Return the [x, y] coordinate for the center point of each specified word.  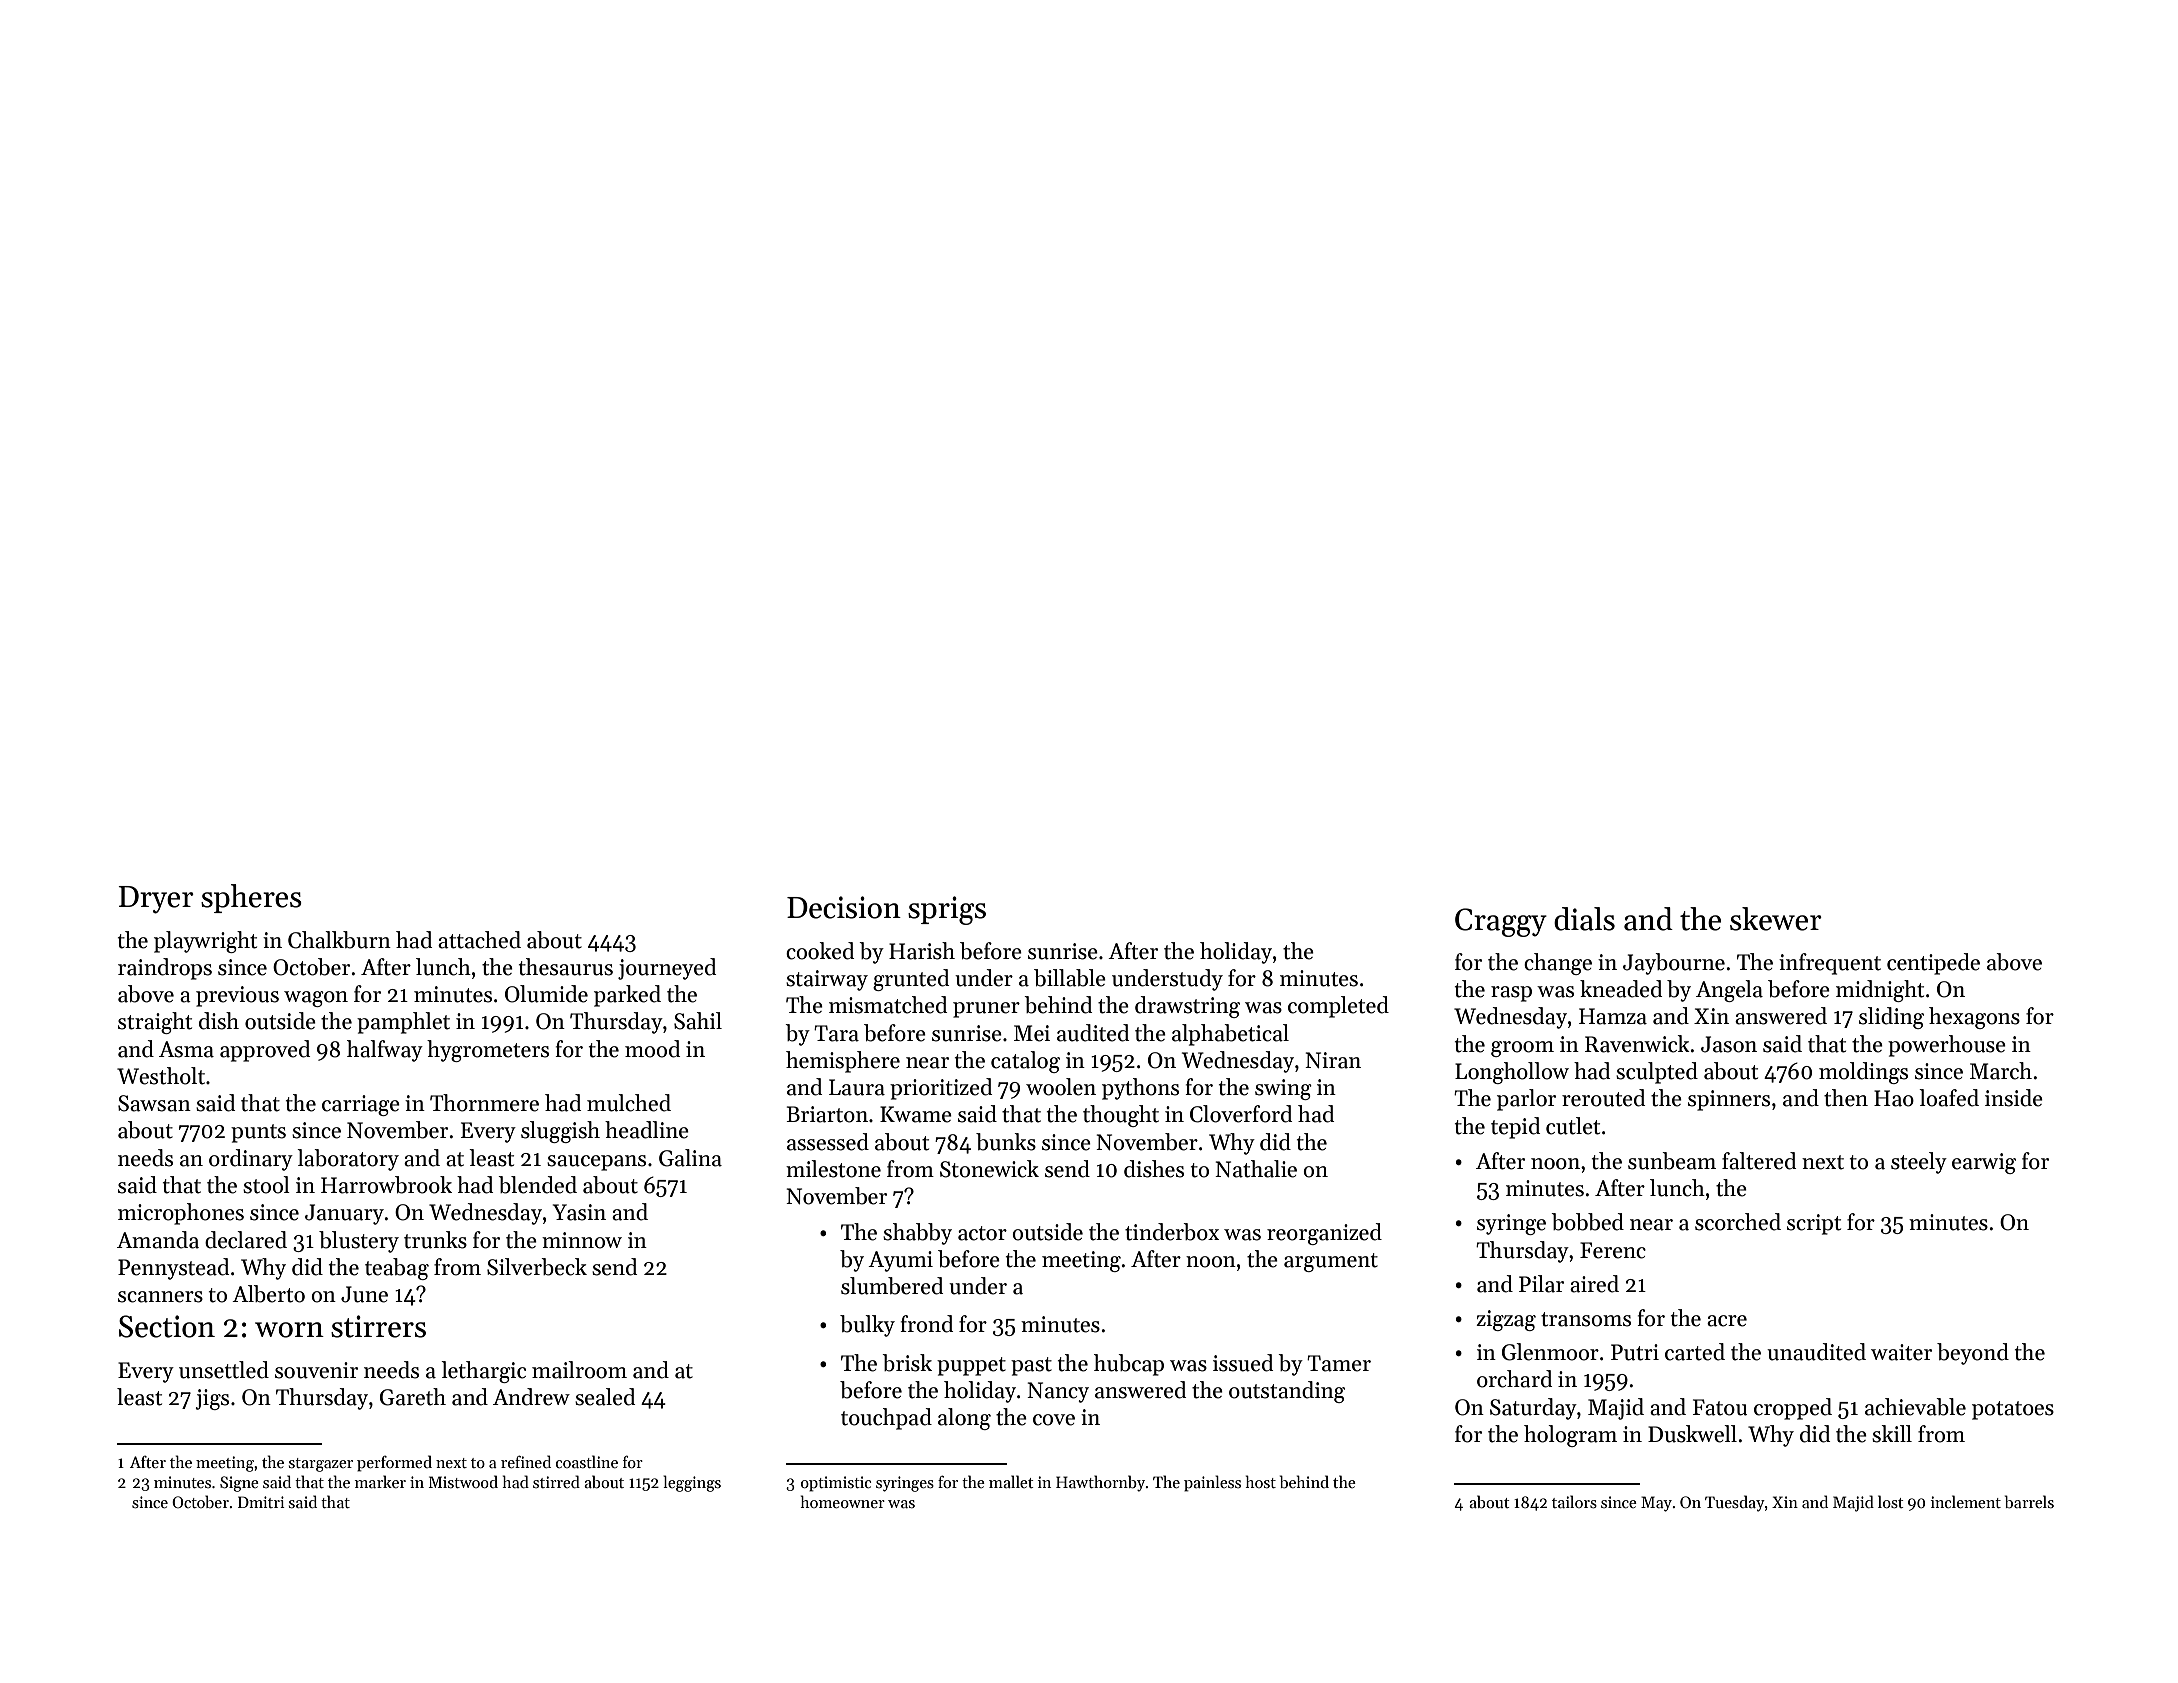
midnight [1880, 991]
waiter [1901, 1352]
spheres [251, 898]
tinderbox [1172, 1232]
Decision [844, 907]
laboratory [348, 1160]
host [1261, 1481]
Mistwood [463, 1481]
